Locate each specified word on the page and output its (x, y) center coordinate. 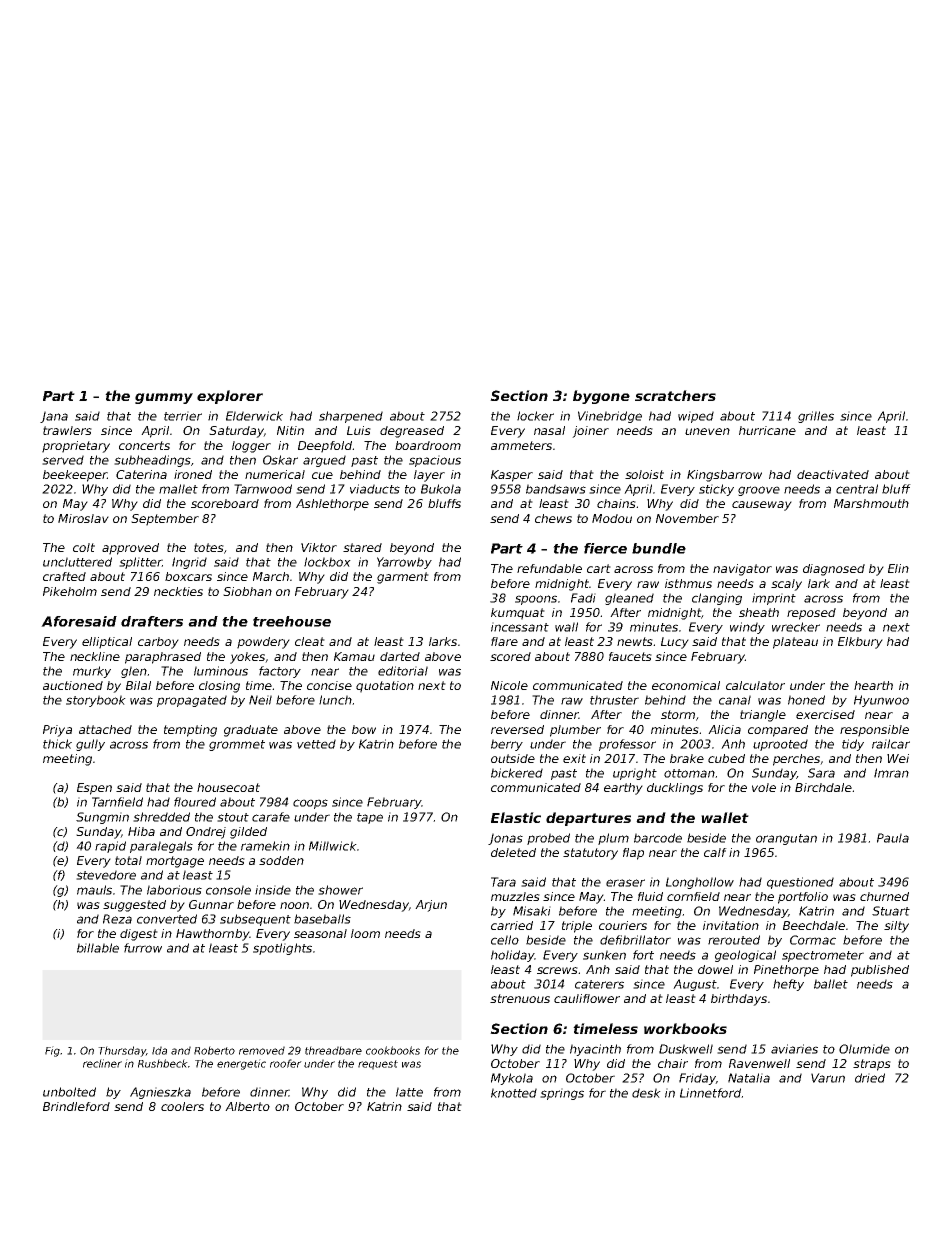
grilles (816, 417)
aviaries (794, 1049)
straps (872, 1065)
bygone (601, 397)
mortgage (175, 862)
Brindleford (76, 1106)
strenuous (520, 998)
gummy (164, 398)
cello (505, 940)
